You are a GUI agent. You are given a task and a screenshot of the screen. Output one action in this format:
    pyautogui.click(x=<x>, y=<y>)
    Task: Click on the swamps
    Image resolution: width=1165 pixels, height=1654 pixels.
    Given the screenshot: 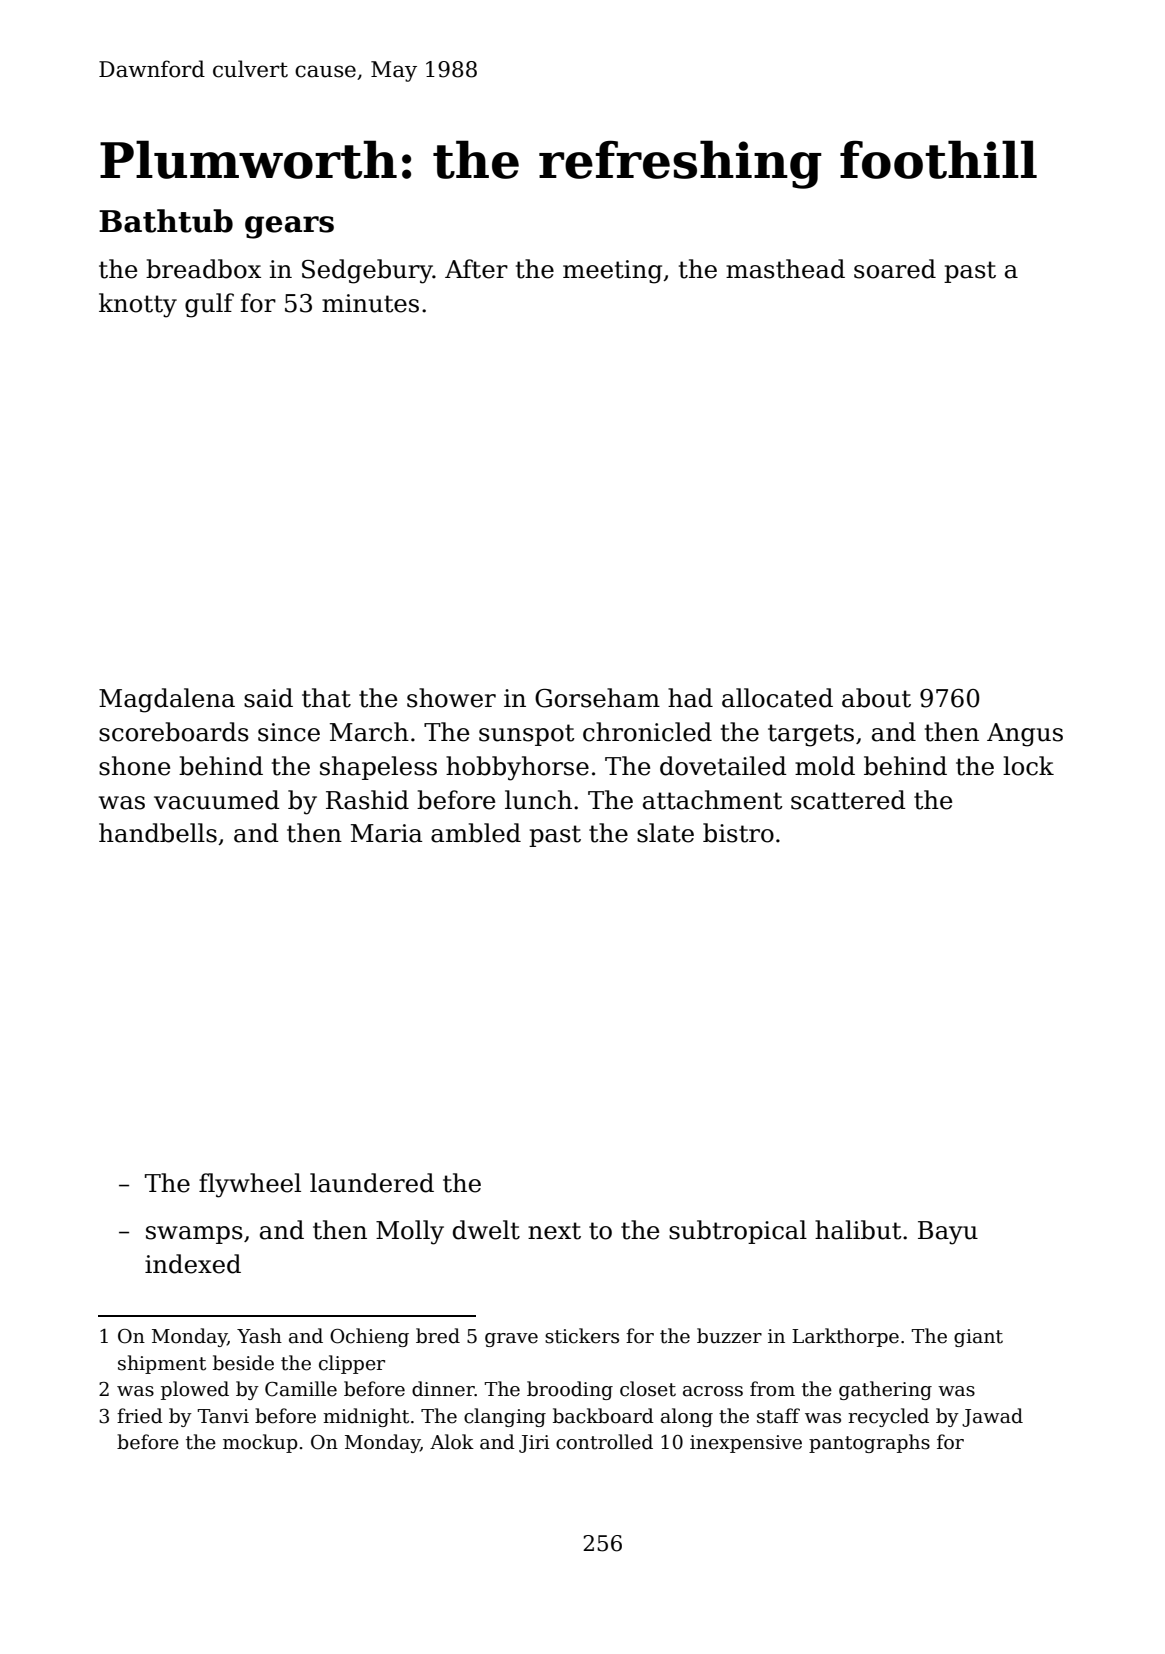 What is the action you would take?
    pyautogui.click(x=194, y=1235)
